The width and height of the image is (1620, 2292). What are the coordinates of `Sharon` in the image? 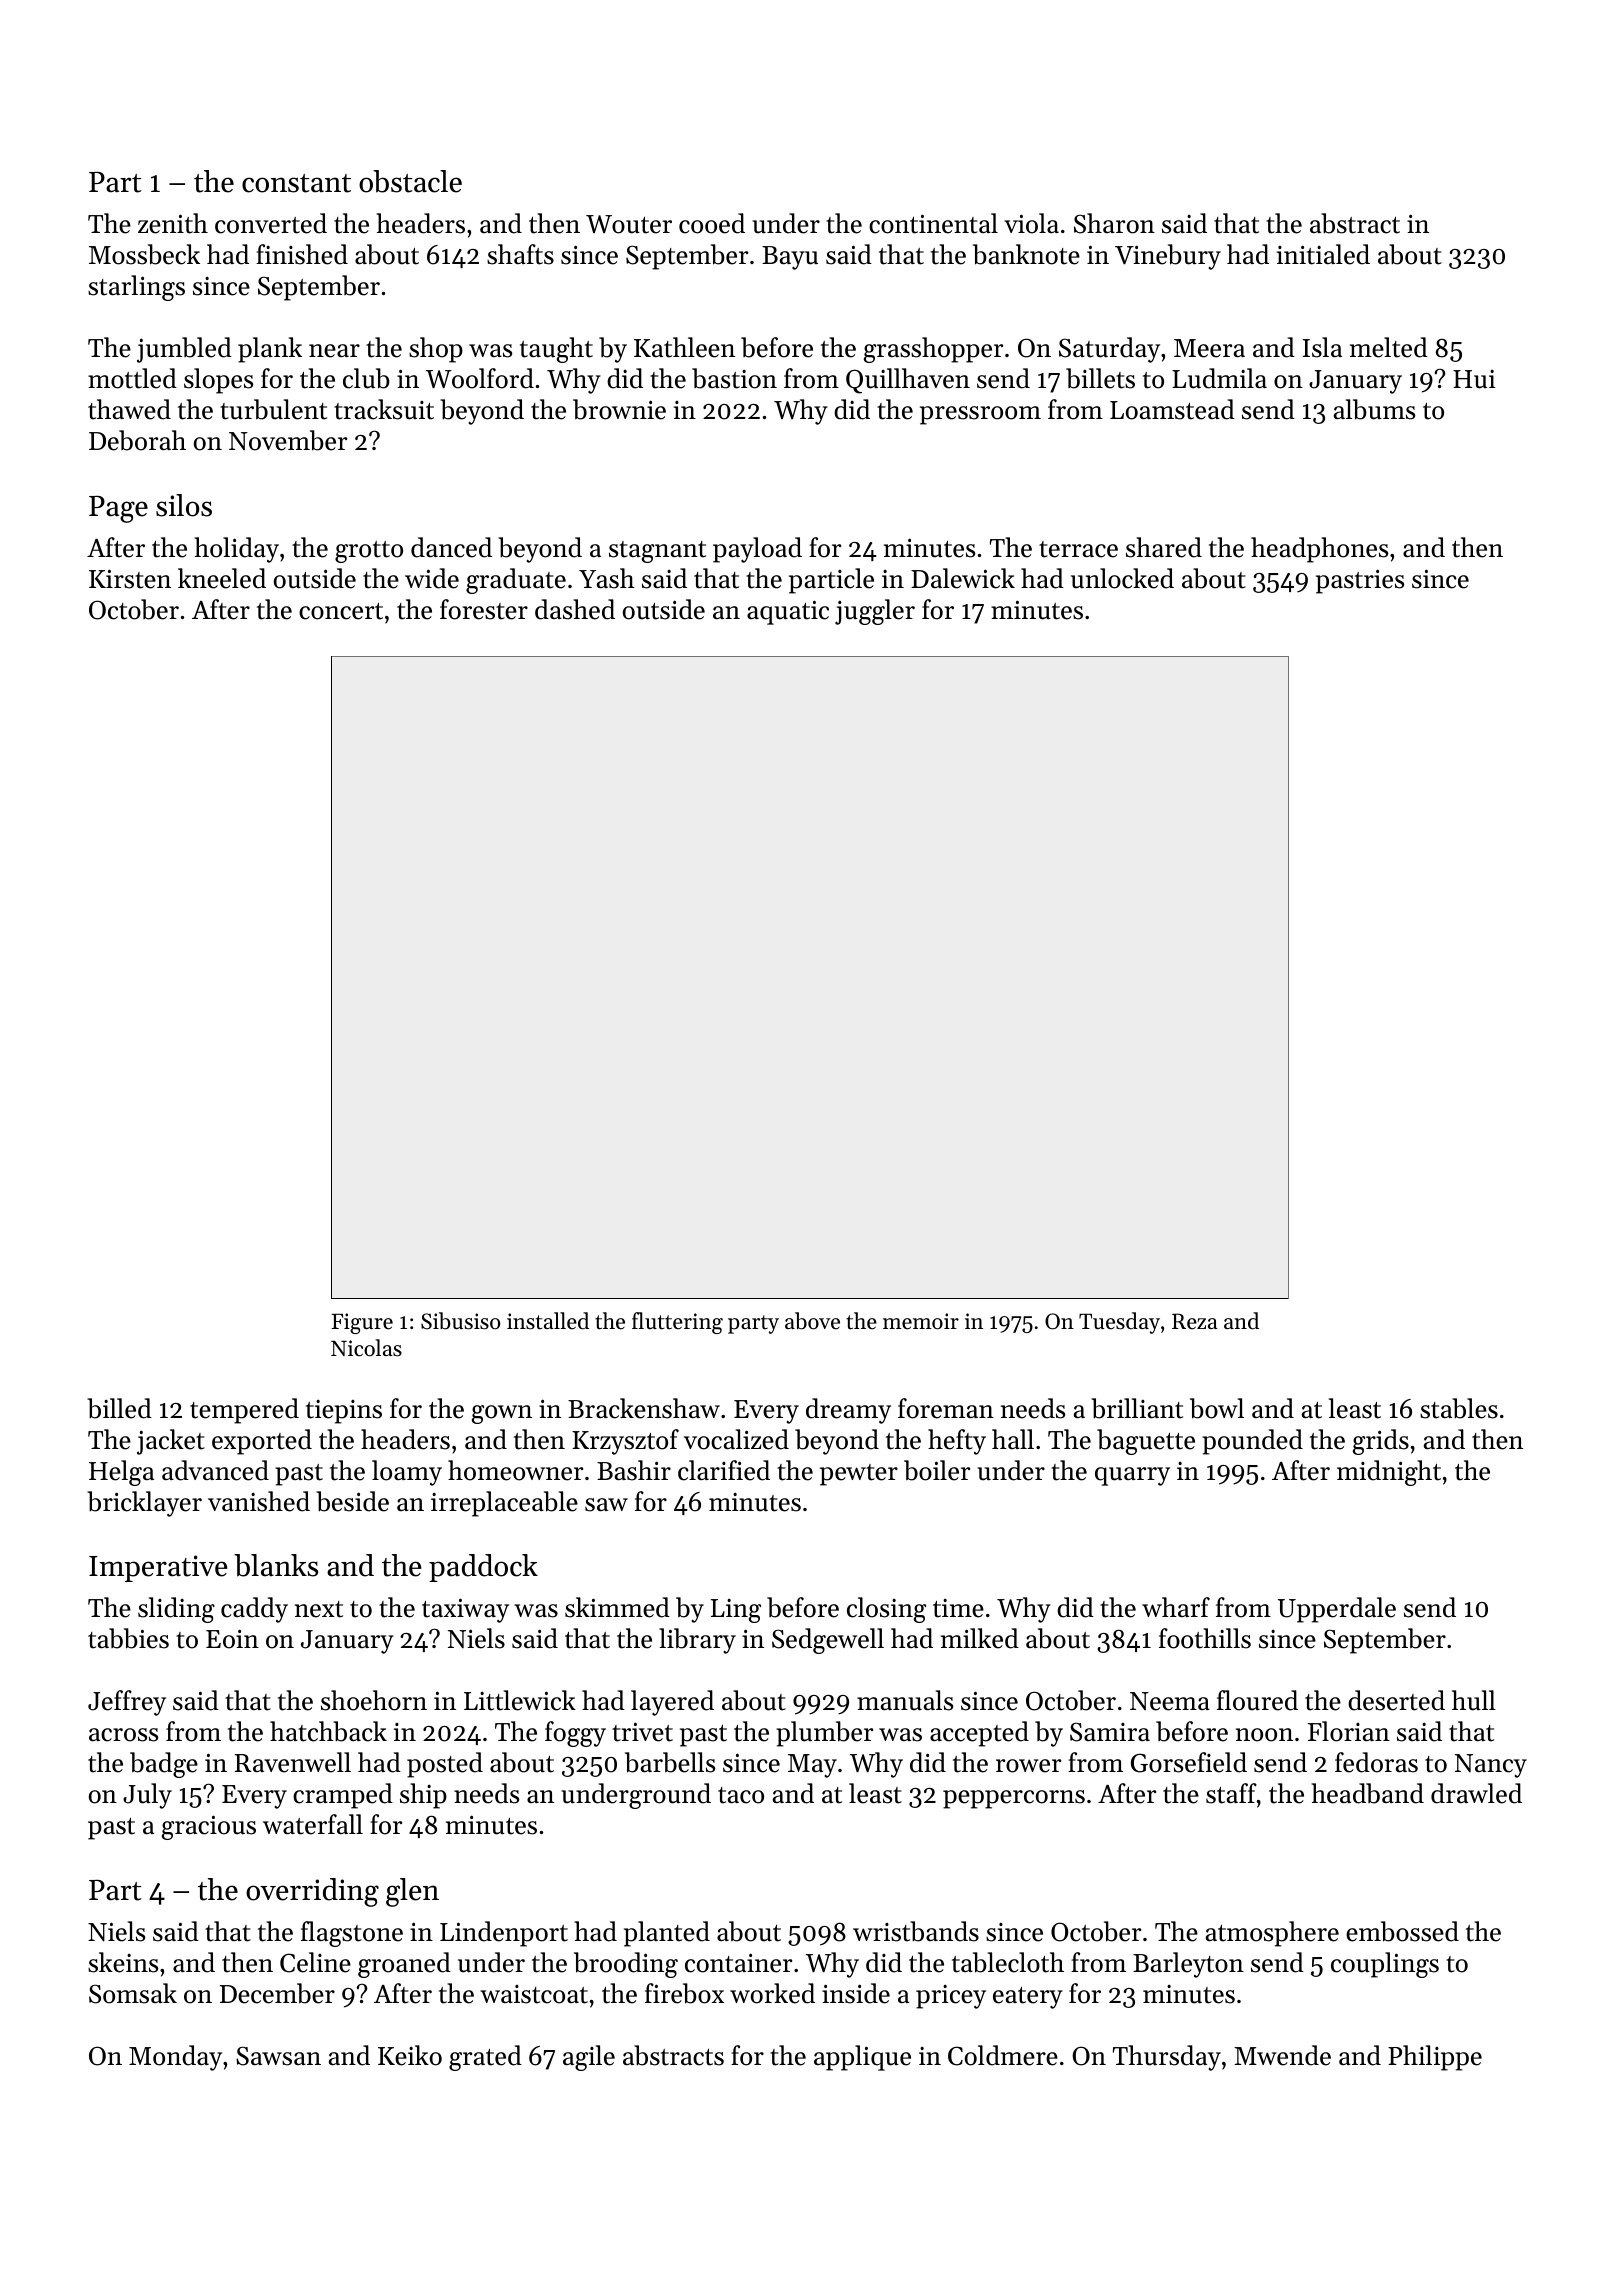 It's located at (1114, 223).
